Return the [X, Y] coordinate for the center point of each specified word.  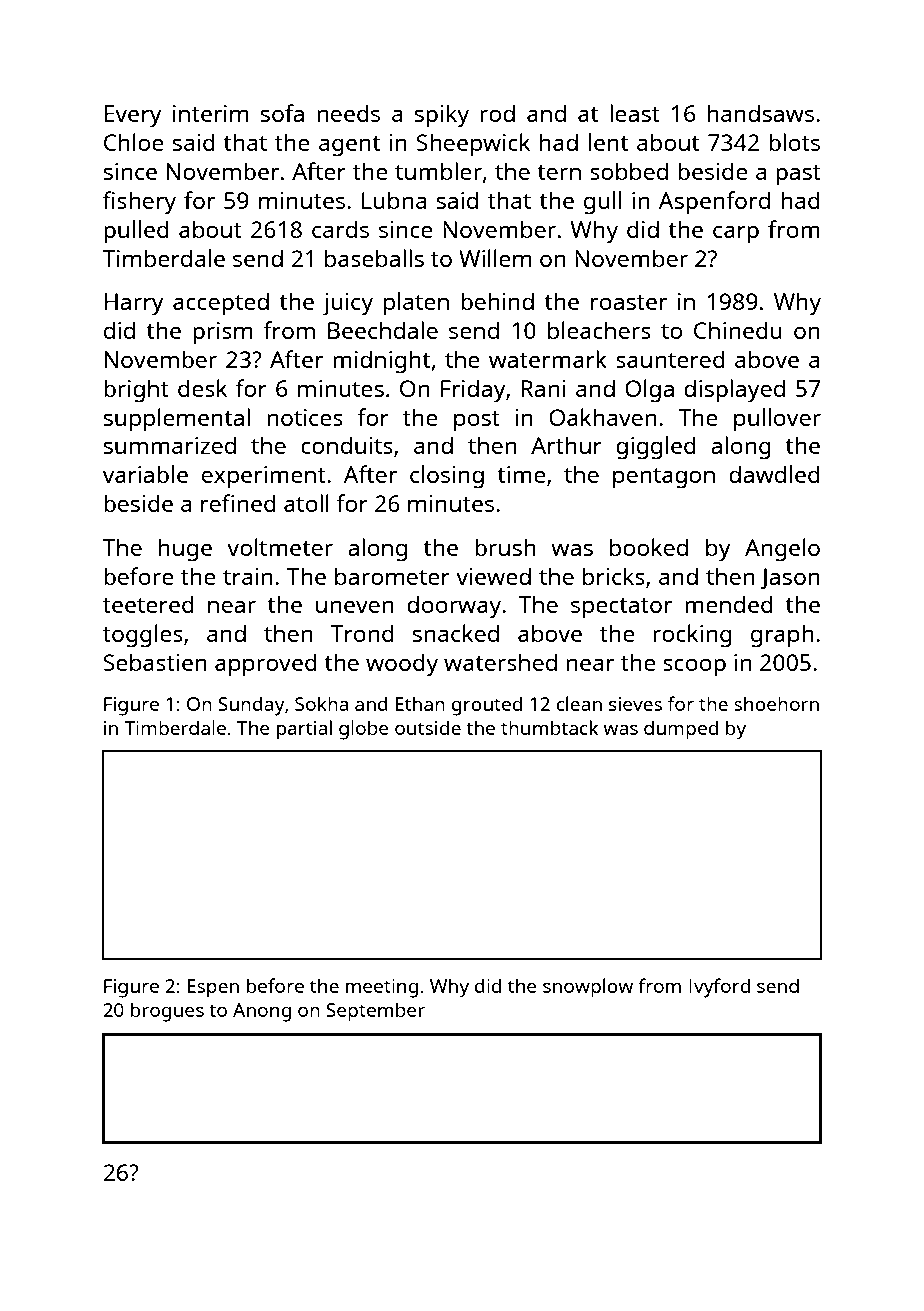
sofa [282, 113]
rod [497, 113]
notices [305, 417]
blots [794, 142]
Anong [262, 1012]
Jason [790, 579]
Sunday [251, 706]
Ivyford [719, 988]
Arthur [566, 445]
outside [428, 727]
